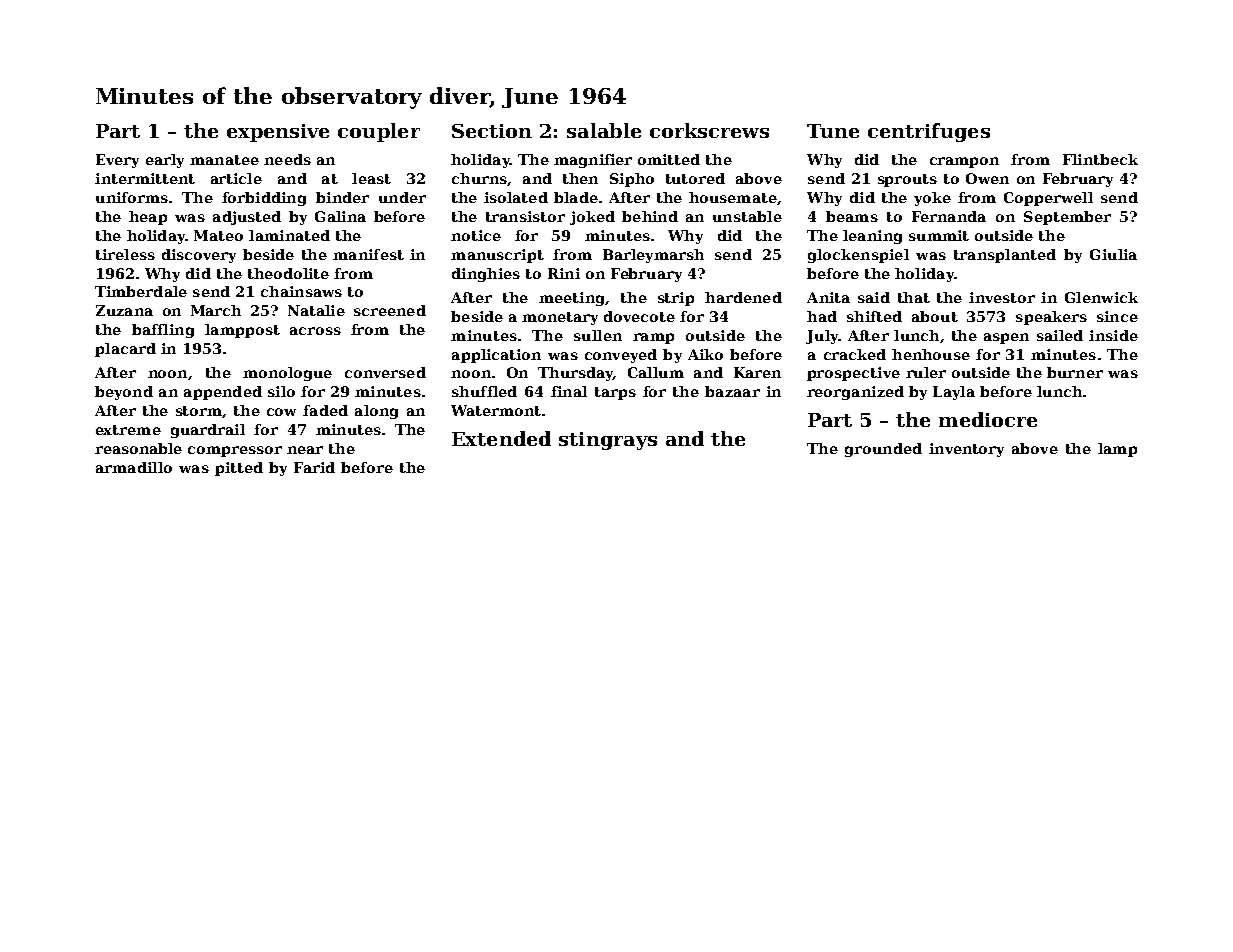  I want to click on centrifuges, so click(929, 132).
